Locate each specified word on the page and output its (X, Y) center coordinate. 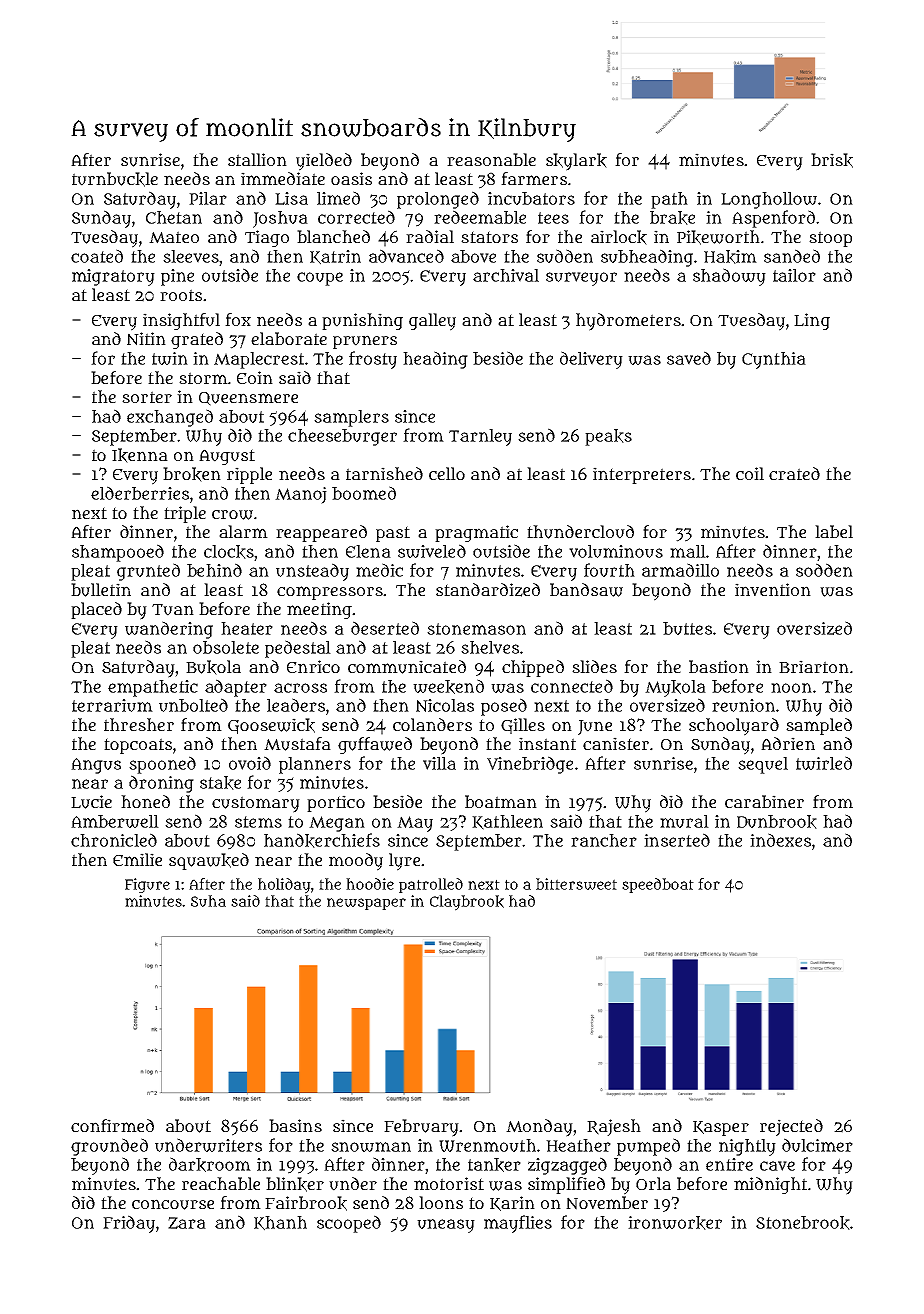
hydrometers (628, 322)
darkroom (210, 1164)
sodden (824, 570)
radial (430, 236)
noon (791, 688)
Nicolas (445, 705)
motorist (449, 1183)
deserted (385, 628)
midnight (770, 1185)
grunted (148, 572)
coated (97, 256)
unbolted (193, 705)
